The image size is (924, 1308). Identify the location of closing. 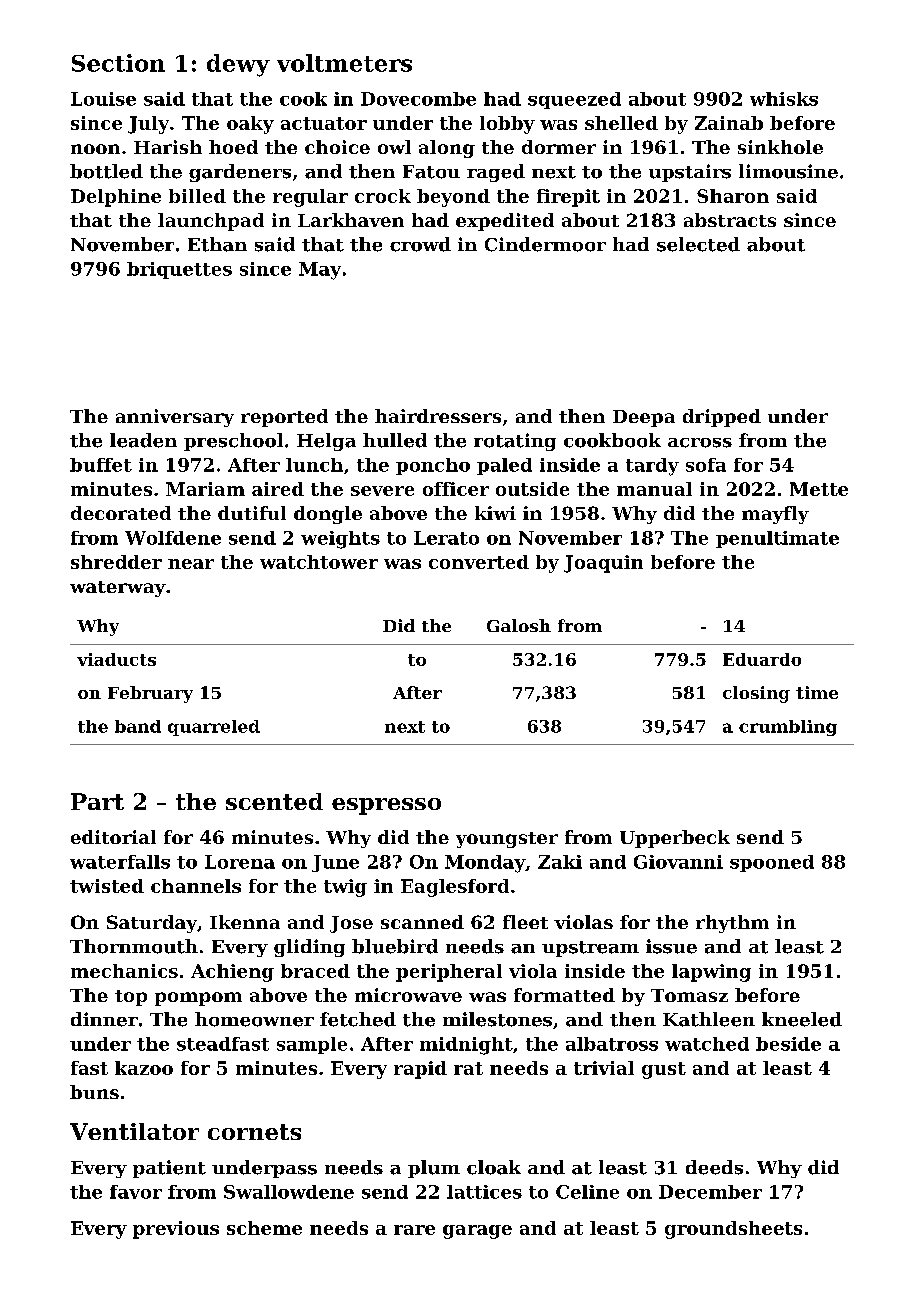
(756, 694).
